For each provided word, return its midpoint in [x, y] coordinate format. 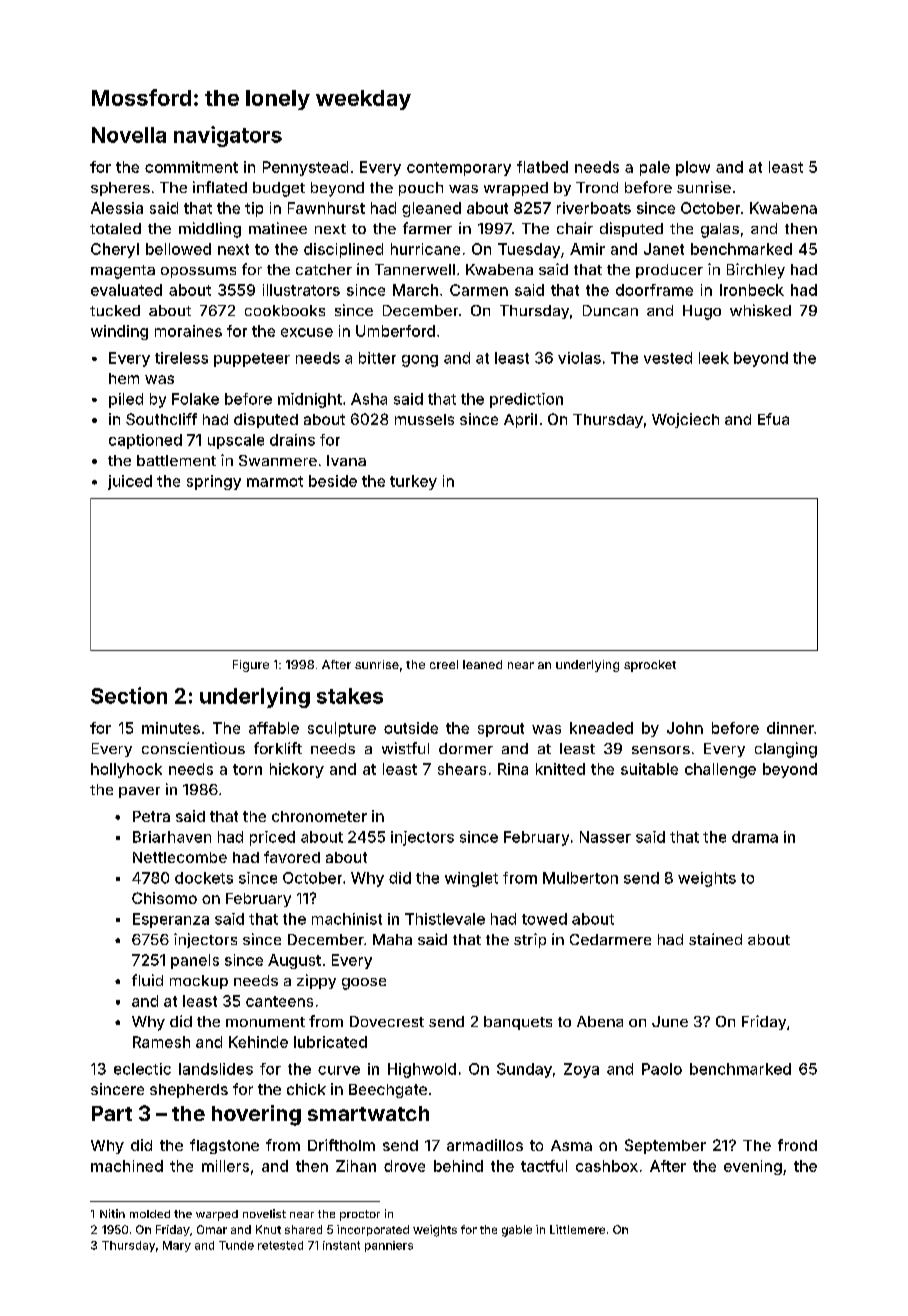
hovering [256, 1115]
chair [575, 228]
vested [668, 358]
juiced [130, 482]
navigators [228, 136]
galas [720, 230]
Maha [392, 939]
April [520, 420]
